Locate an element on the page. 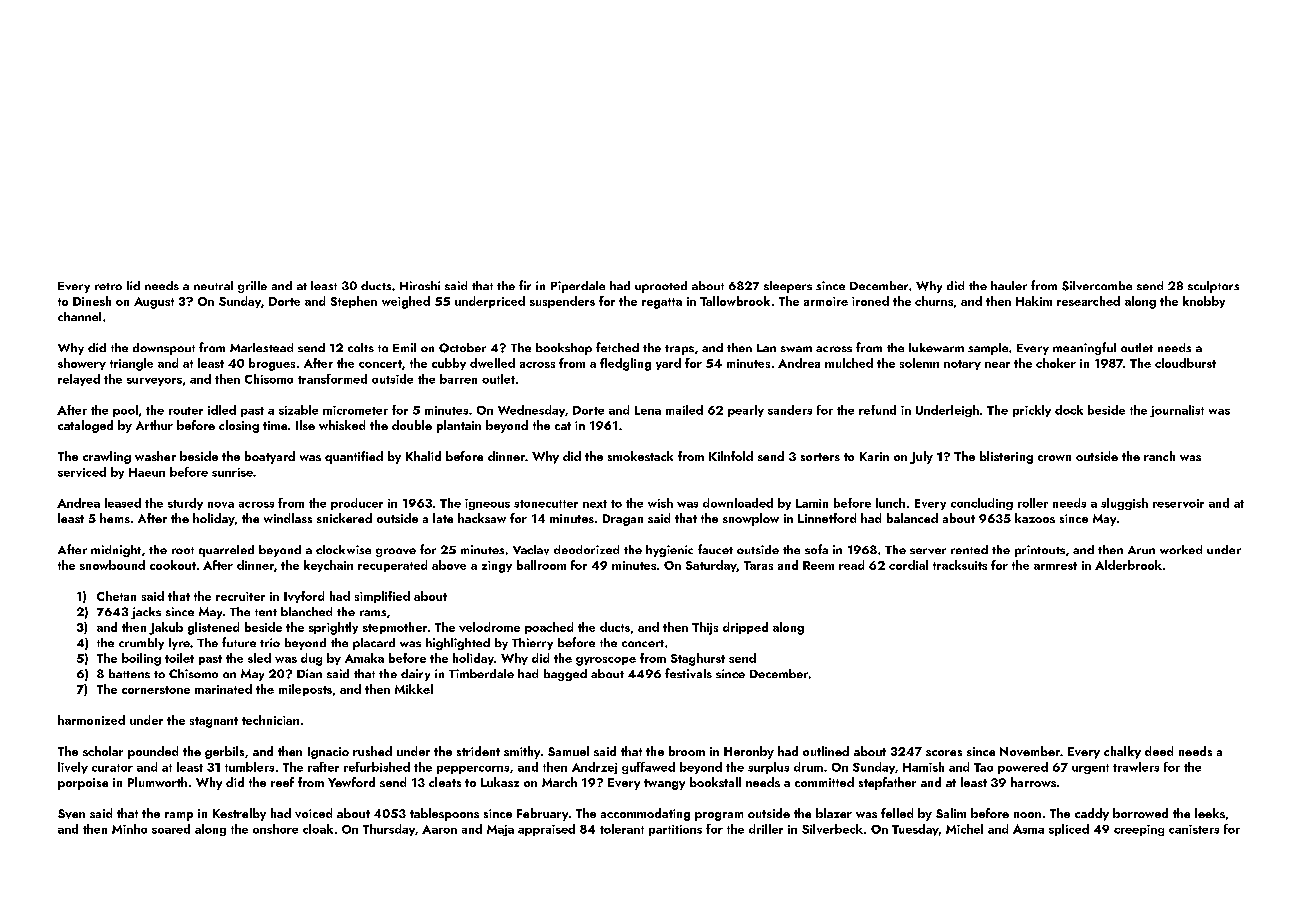 This page has width=1308, height=924. sorters is located at coordinates (820, 457).
